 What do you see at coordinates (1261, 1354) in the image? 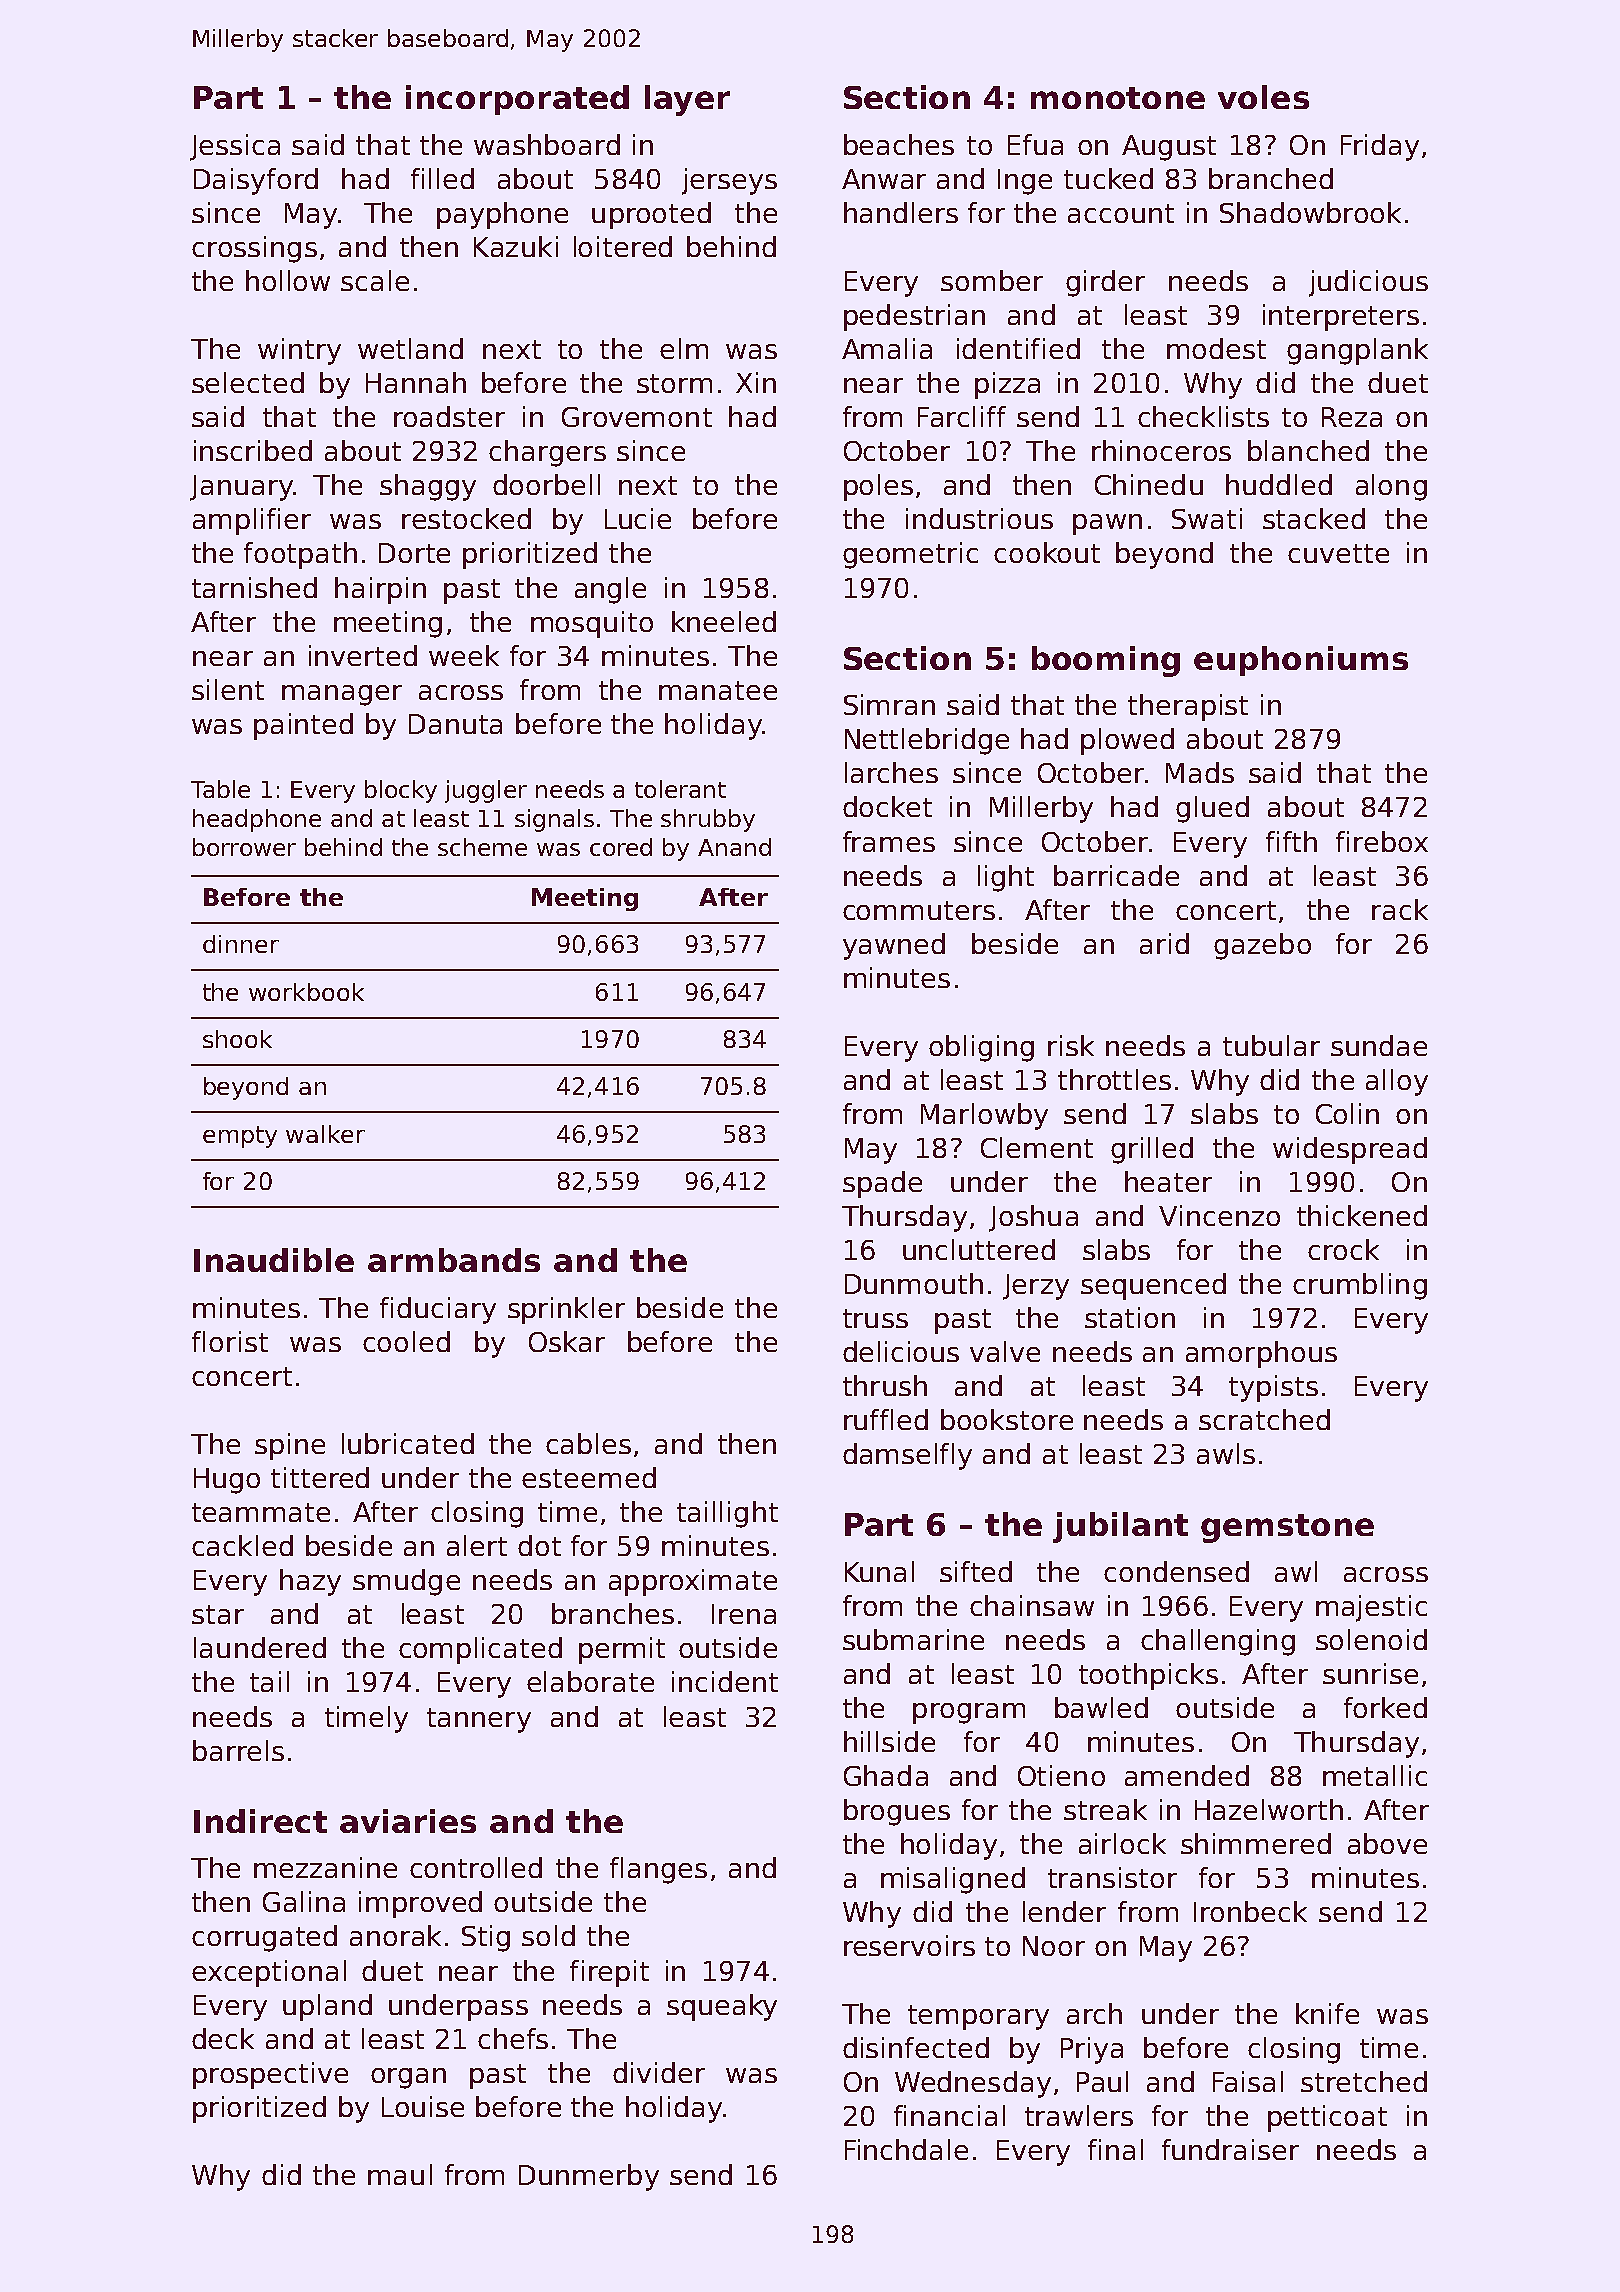
I see `amorphous` at bounding box center [1261, 1354].
